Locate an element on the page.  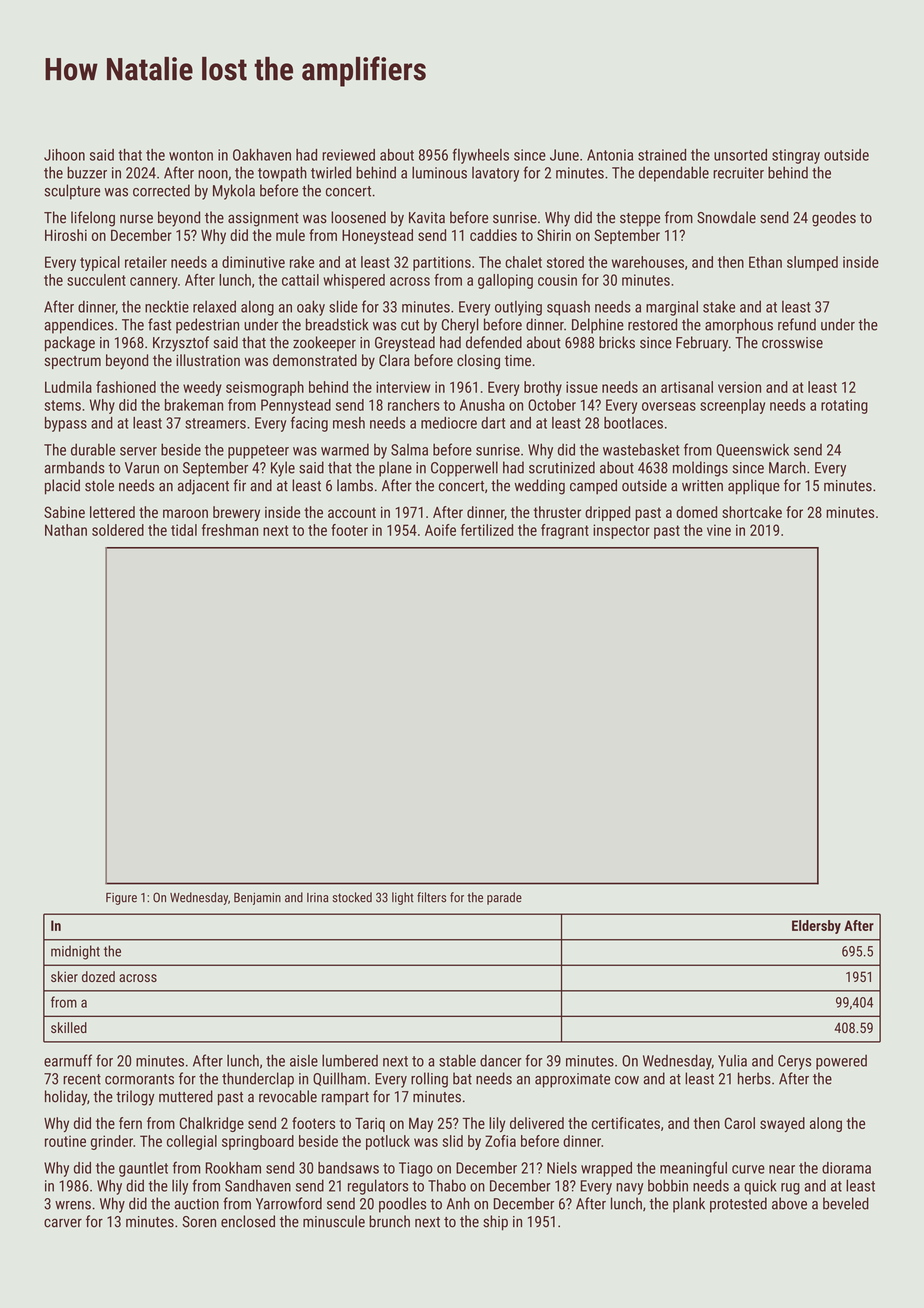
Benjamin is located at coordinates (257, 899).
